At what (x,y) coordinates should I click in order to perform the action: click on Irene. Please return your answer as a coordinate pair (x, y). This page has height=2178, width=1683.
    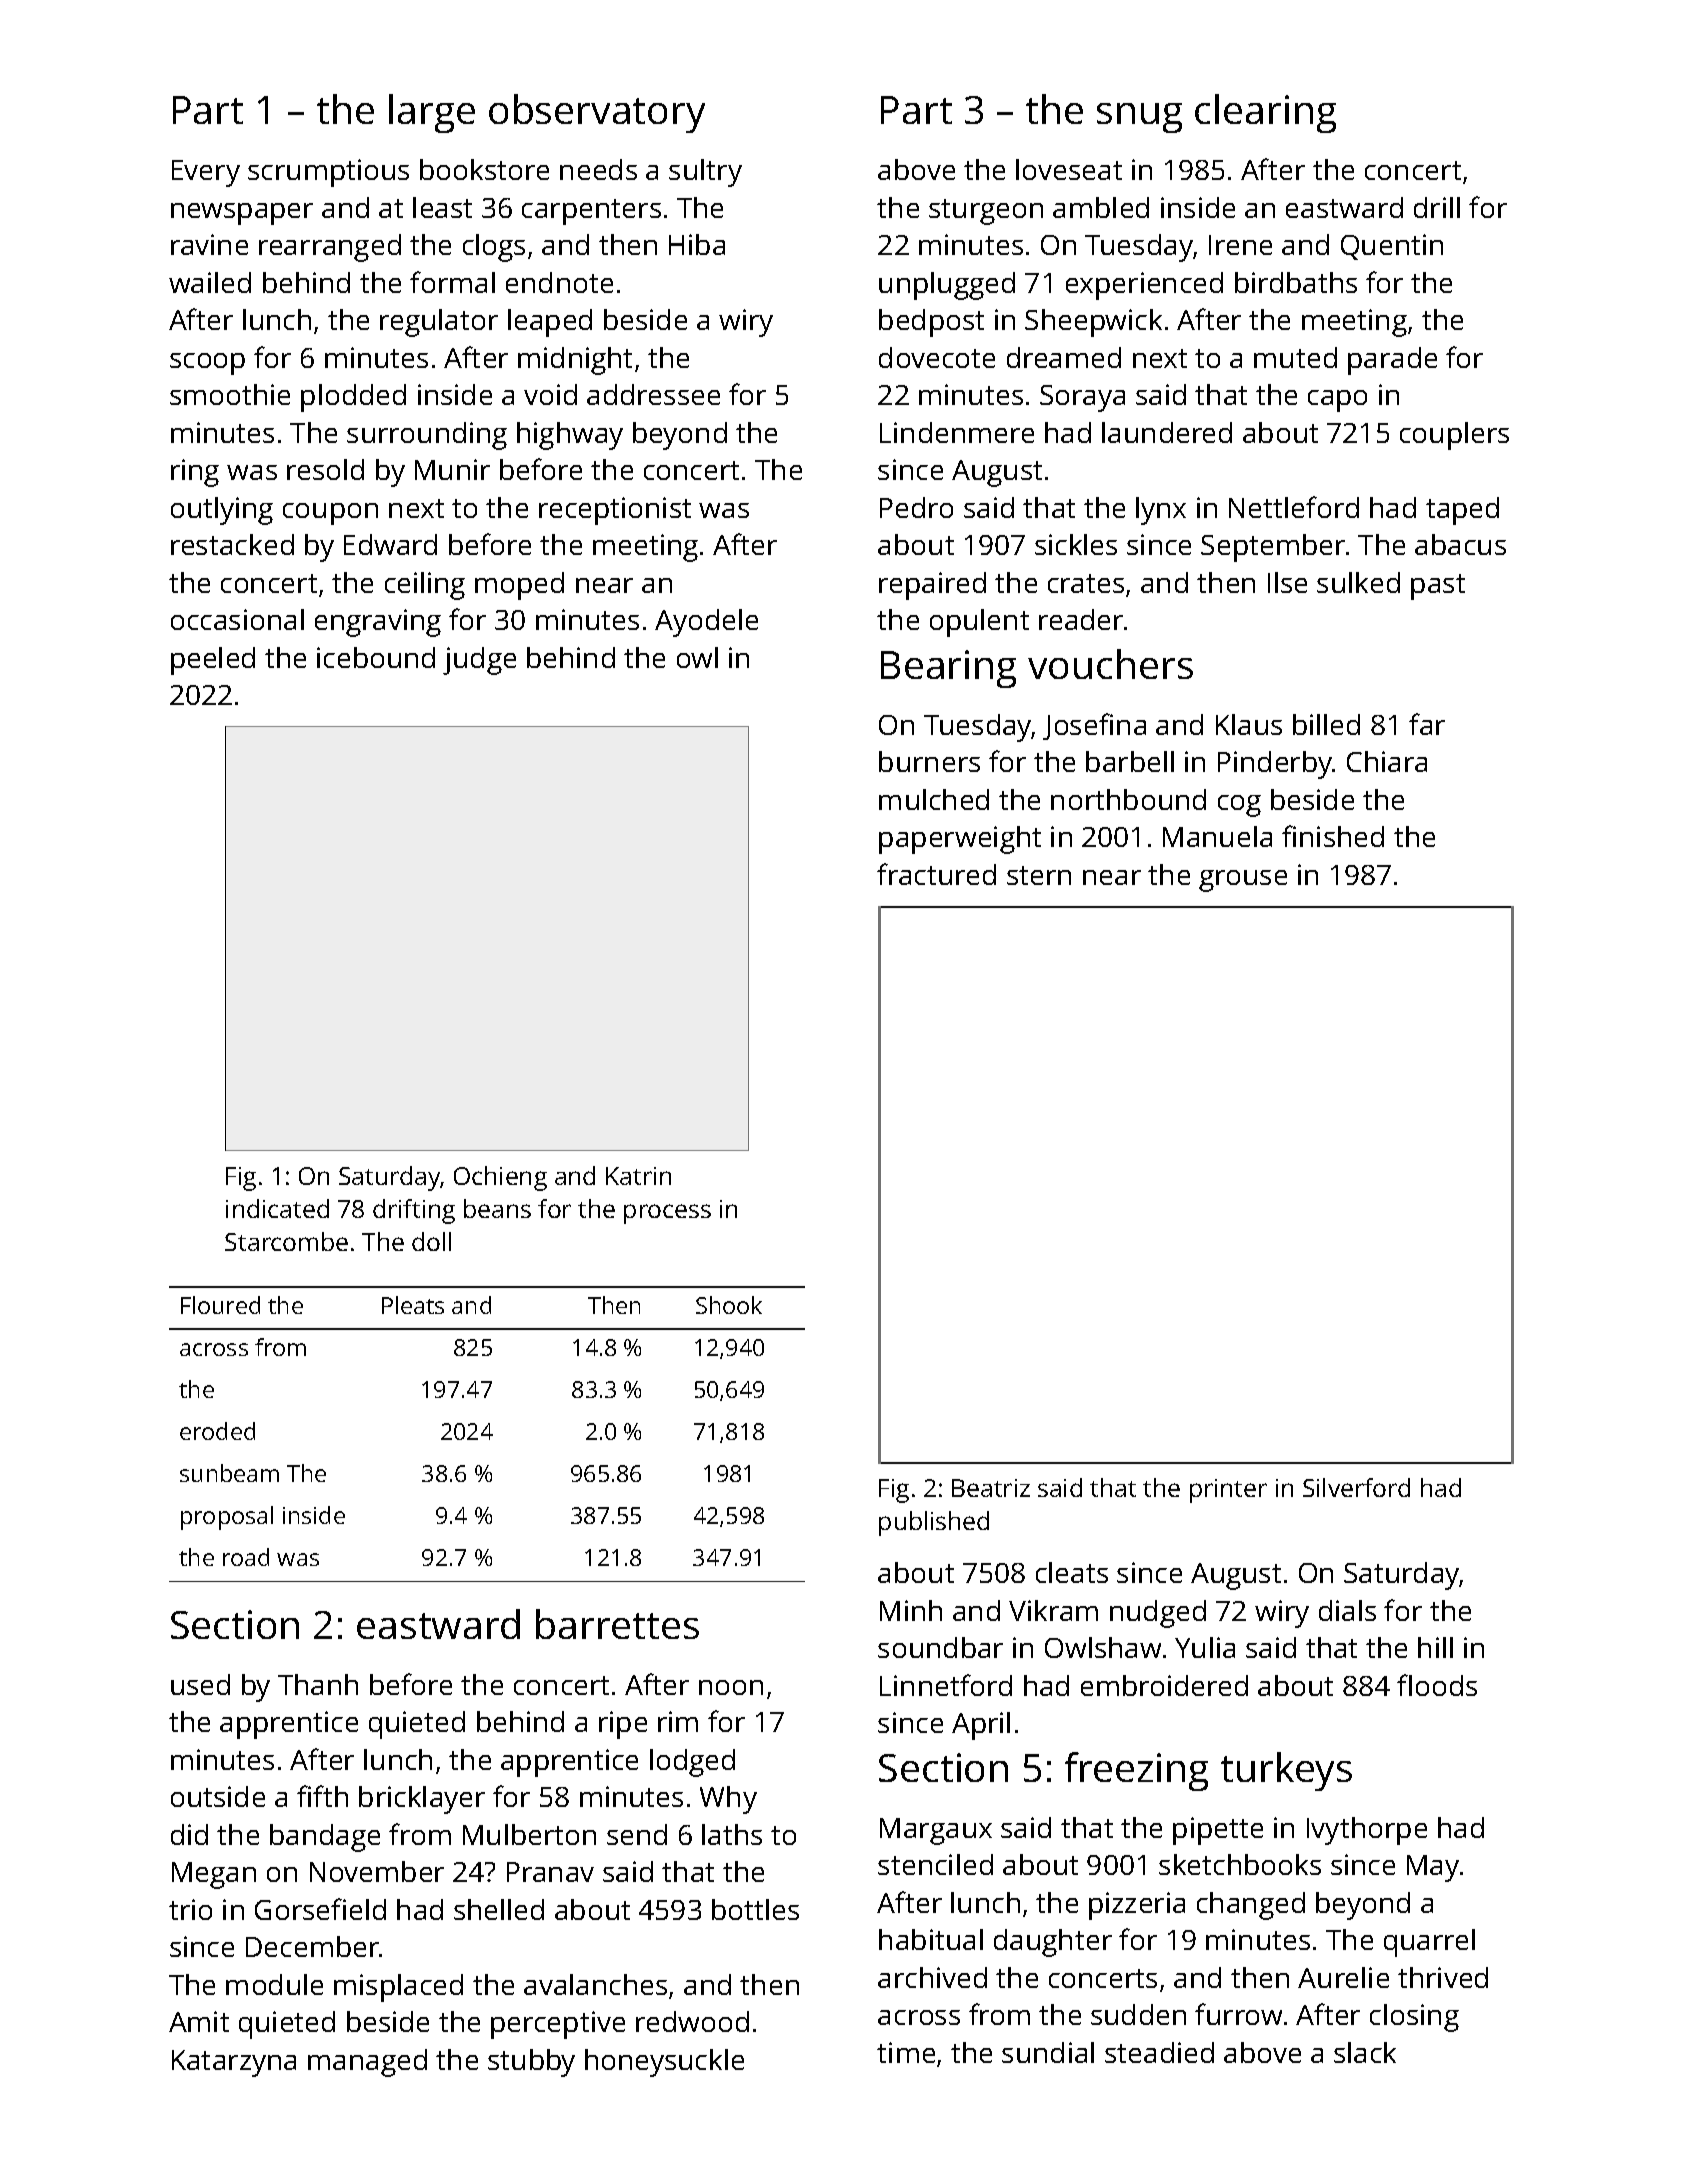
    Looking at the image, I should click on (1240, 245).
